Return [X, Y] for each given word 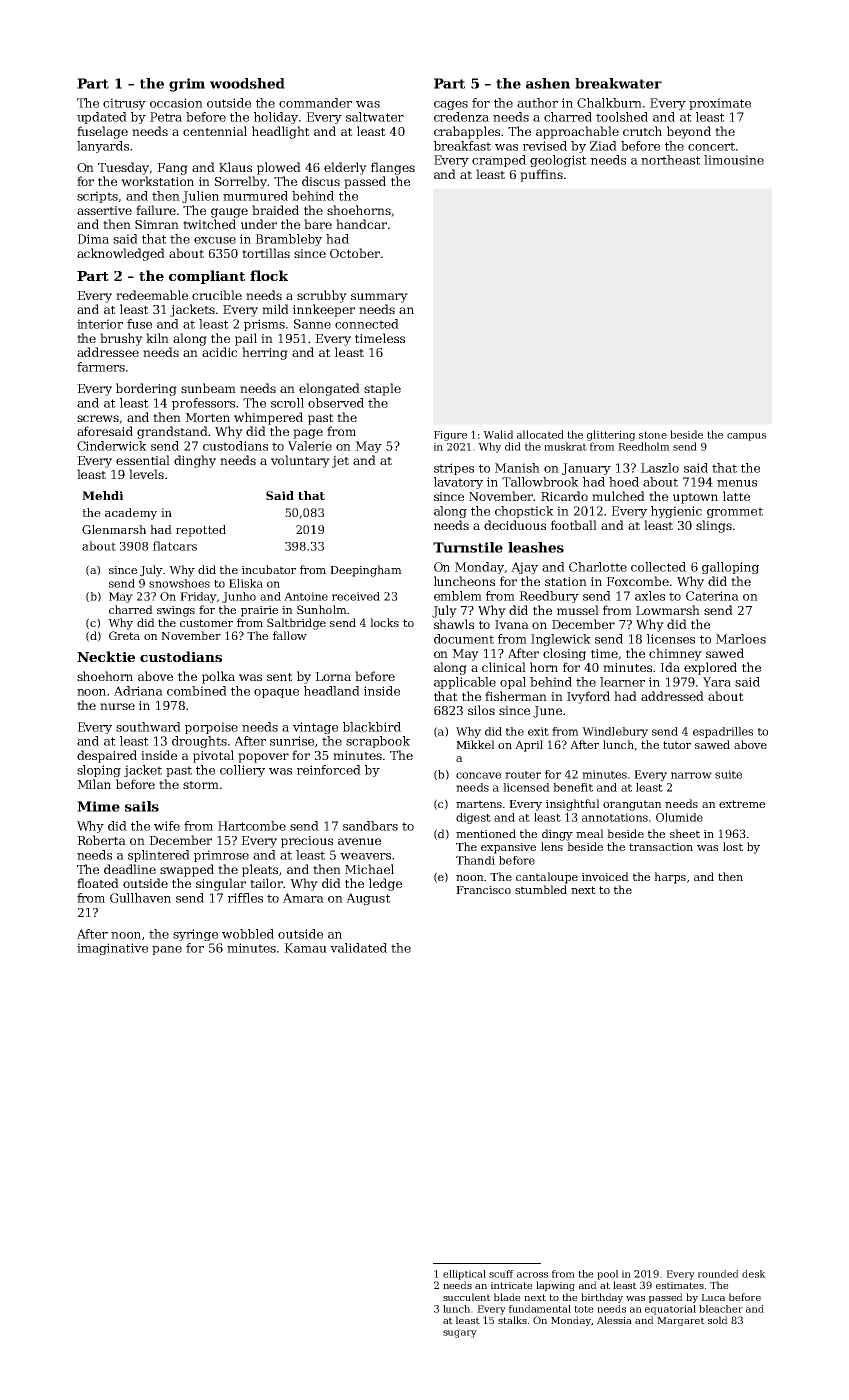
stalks [512, 1320]
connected [367, 324]
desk [754, 1274]
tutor [677, 745]
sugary [460, 1334]
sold [718, 1320]
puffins [541, 175]
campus [746, 437]
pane [167, 950]
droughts [199, 742]
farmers [101, 367]
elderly [345, 168]
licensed [526, 787]
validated [358, 948]
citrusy [124, 104]
